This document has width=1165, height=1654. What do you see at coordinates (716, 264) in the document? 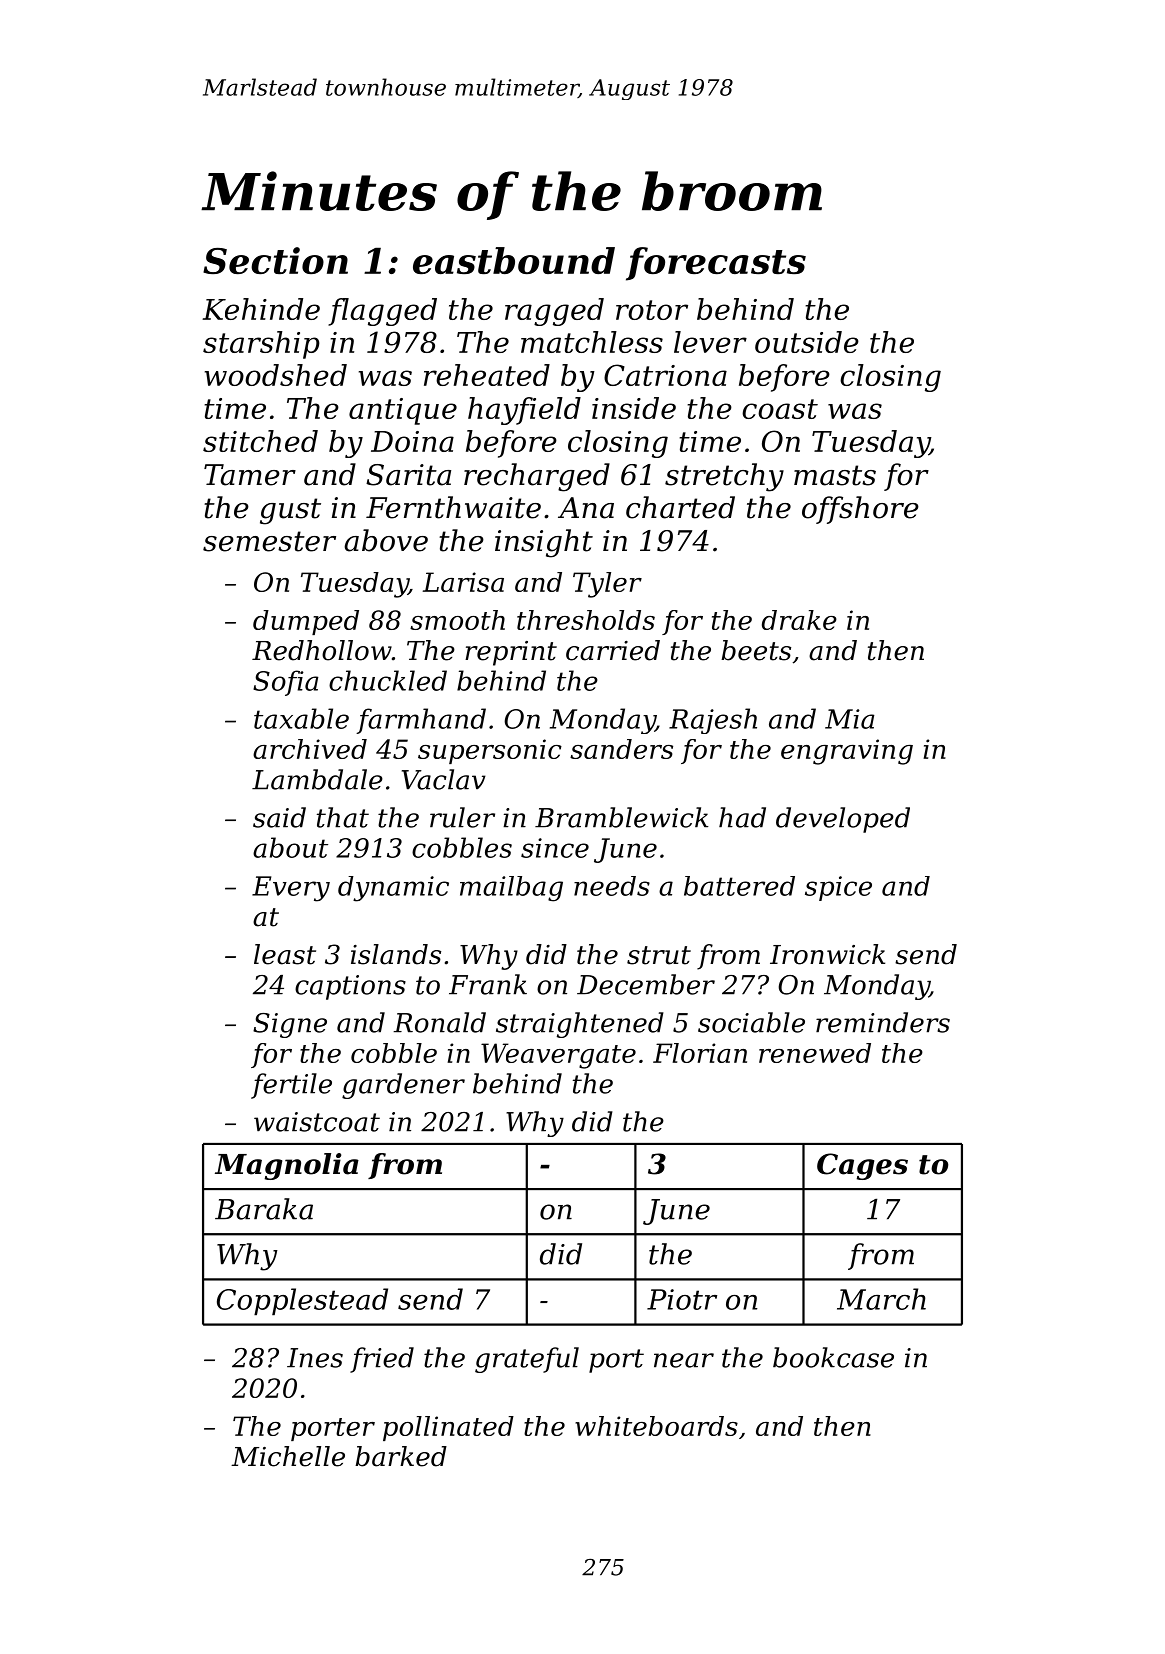
I see `forecasts` at bounding box center [716, 264].
